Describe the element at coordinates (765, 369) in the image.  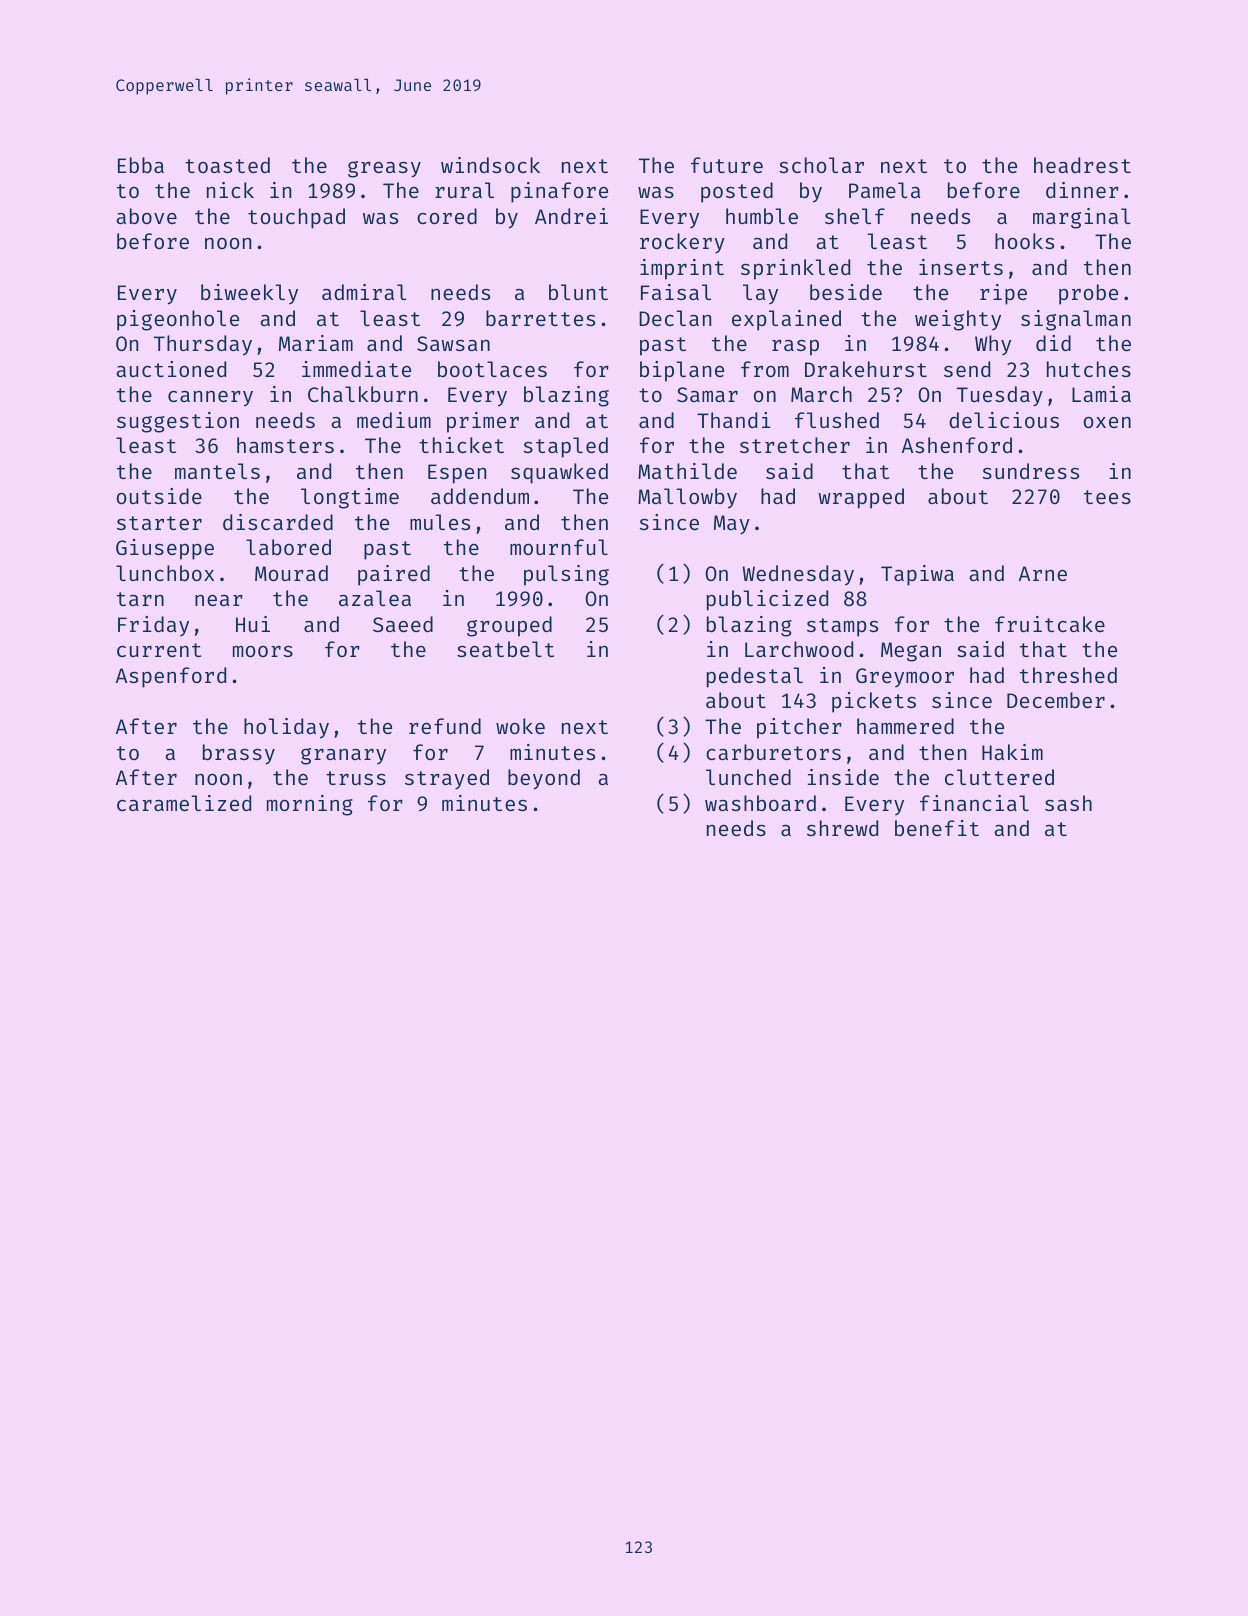
I see `from` at that location.
